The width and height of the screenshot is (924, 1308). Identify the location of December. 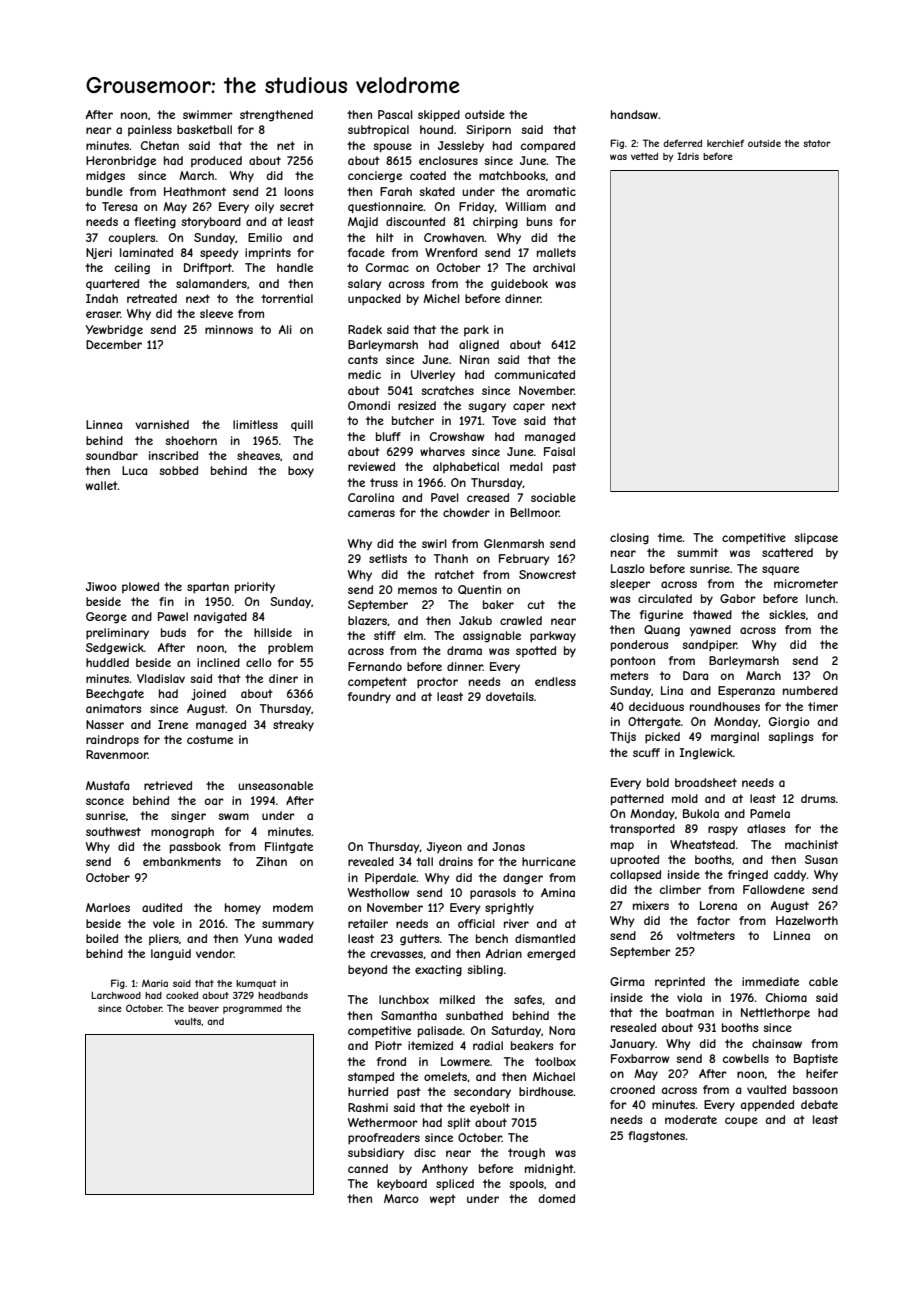
(114, 344).
